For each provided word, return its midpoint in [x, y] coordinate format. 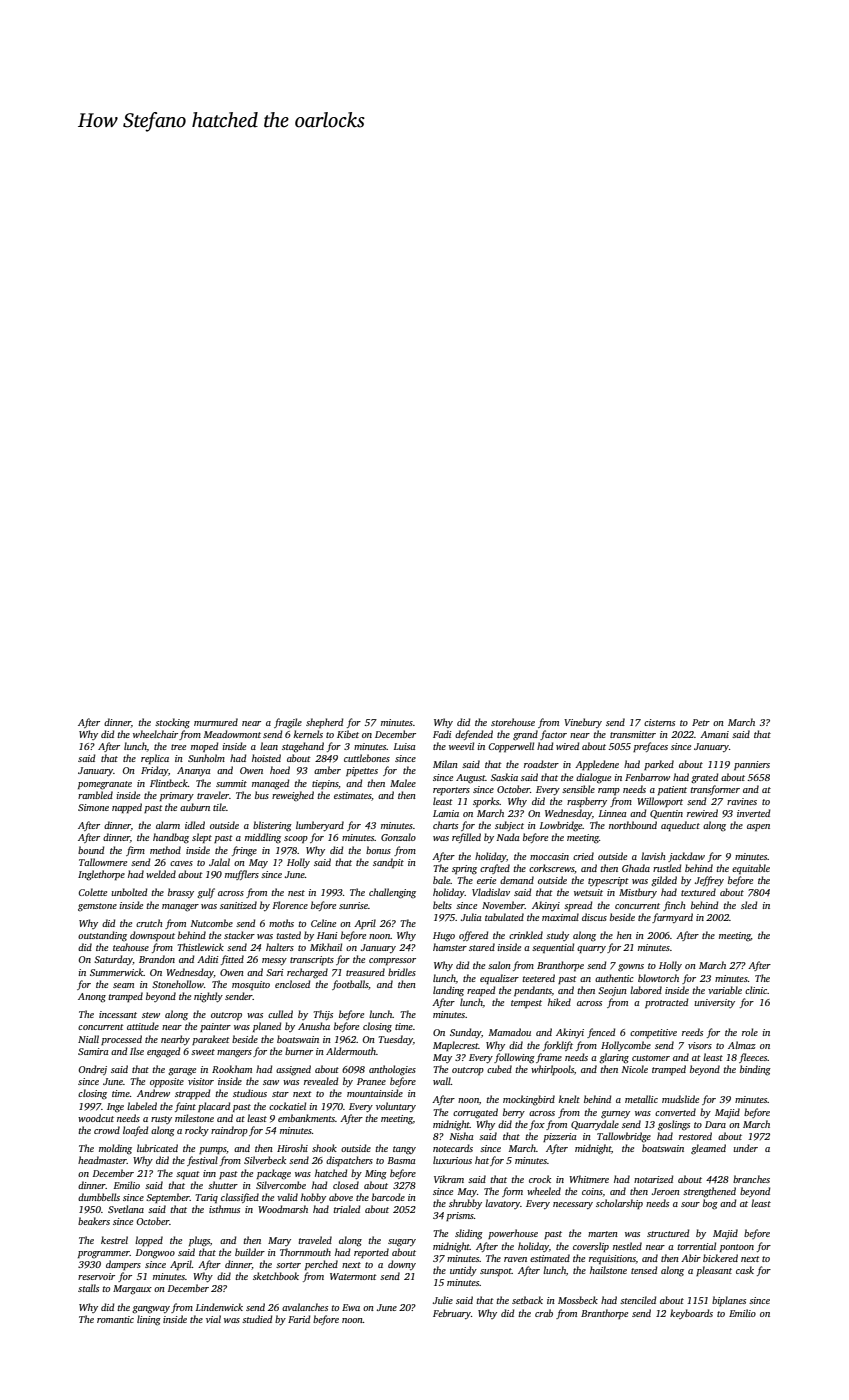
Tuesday [395, 1040]
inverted [753, 813]
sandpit [388, 863]
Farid [299, 1319]
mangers [234, 1054]
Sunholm [206, 758]
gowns [631, 968]
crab [544, 1313]
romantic [115, 1319]
